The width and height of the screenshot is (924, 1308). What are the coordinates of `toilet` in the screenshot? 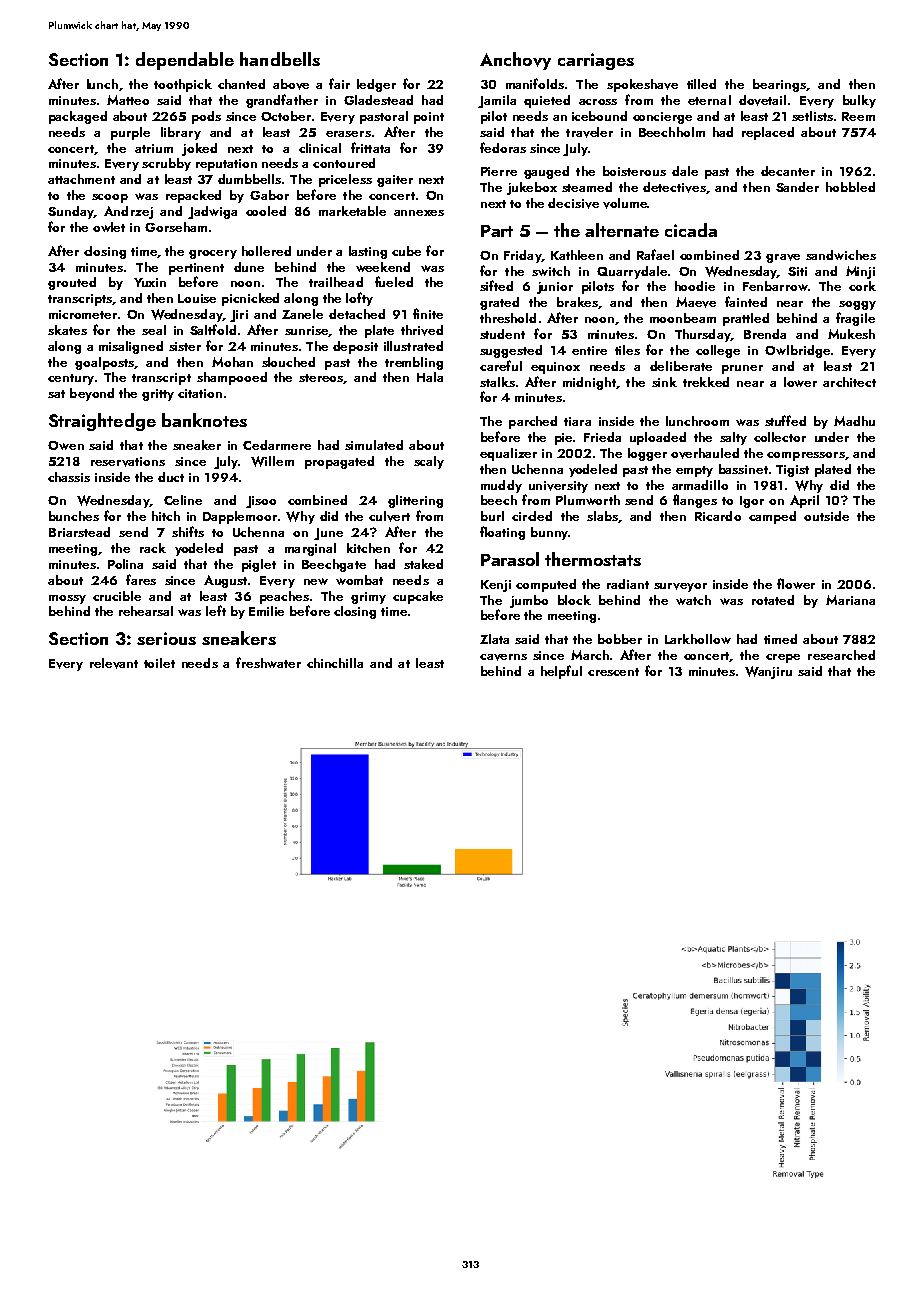 It's located at (159, 663).
